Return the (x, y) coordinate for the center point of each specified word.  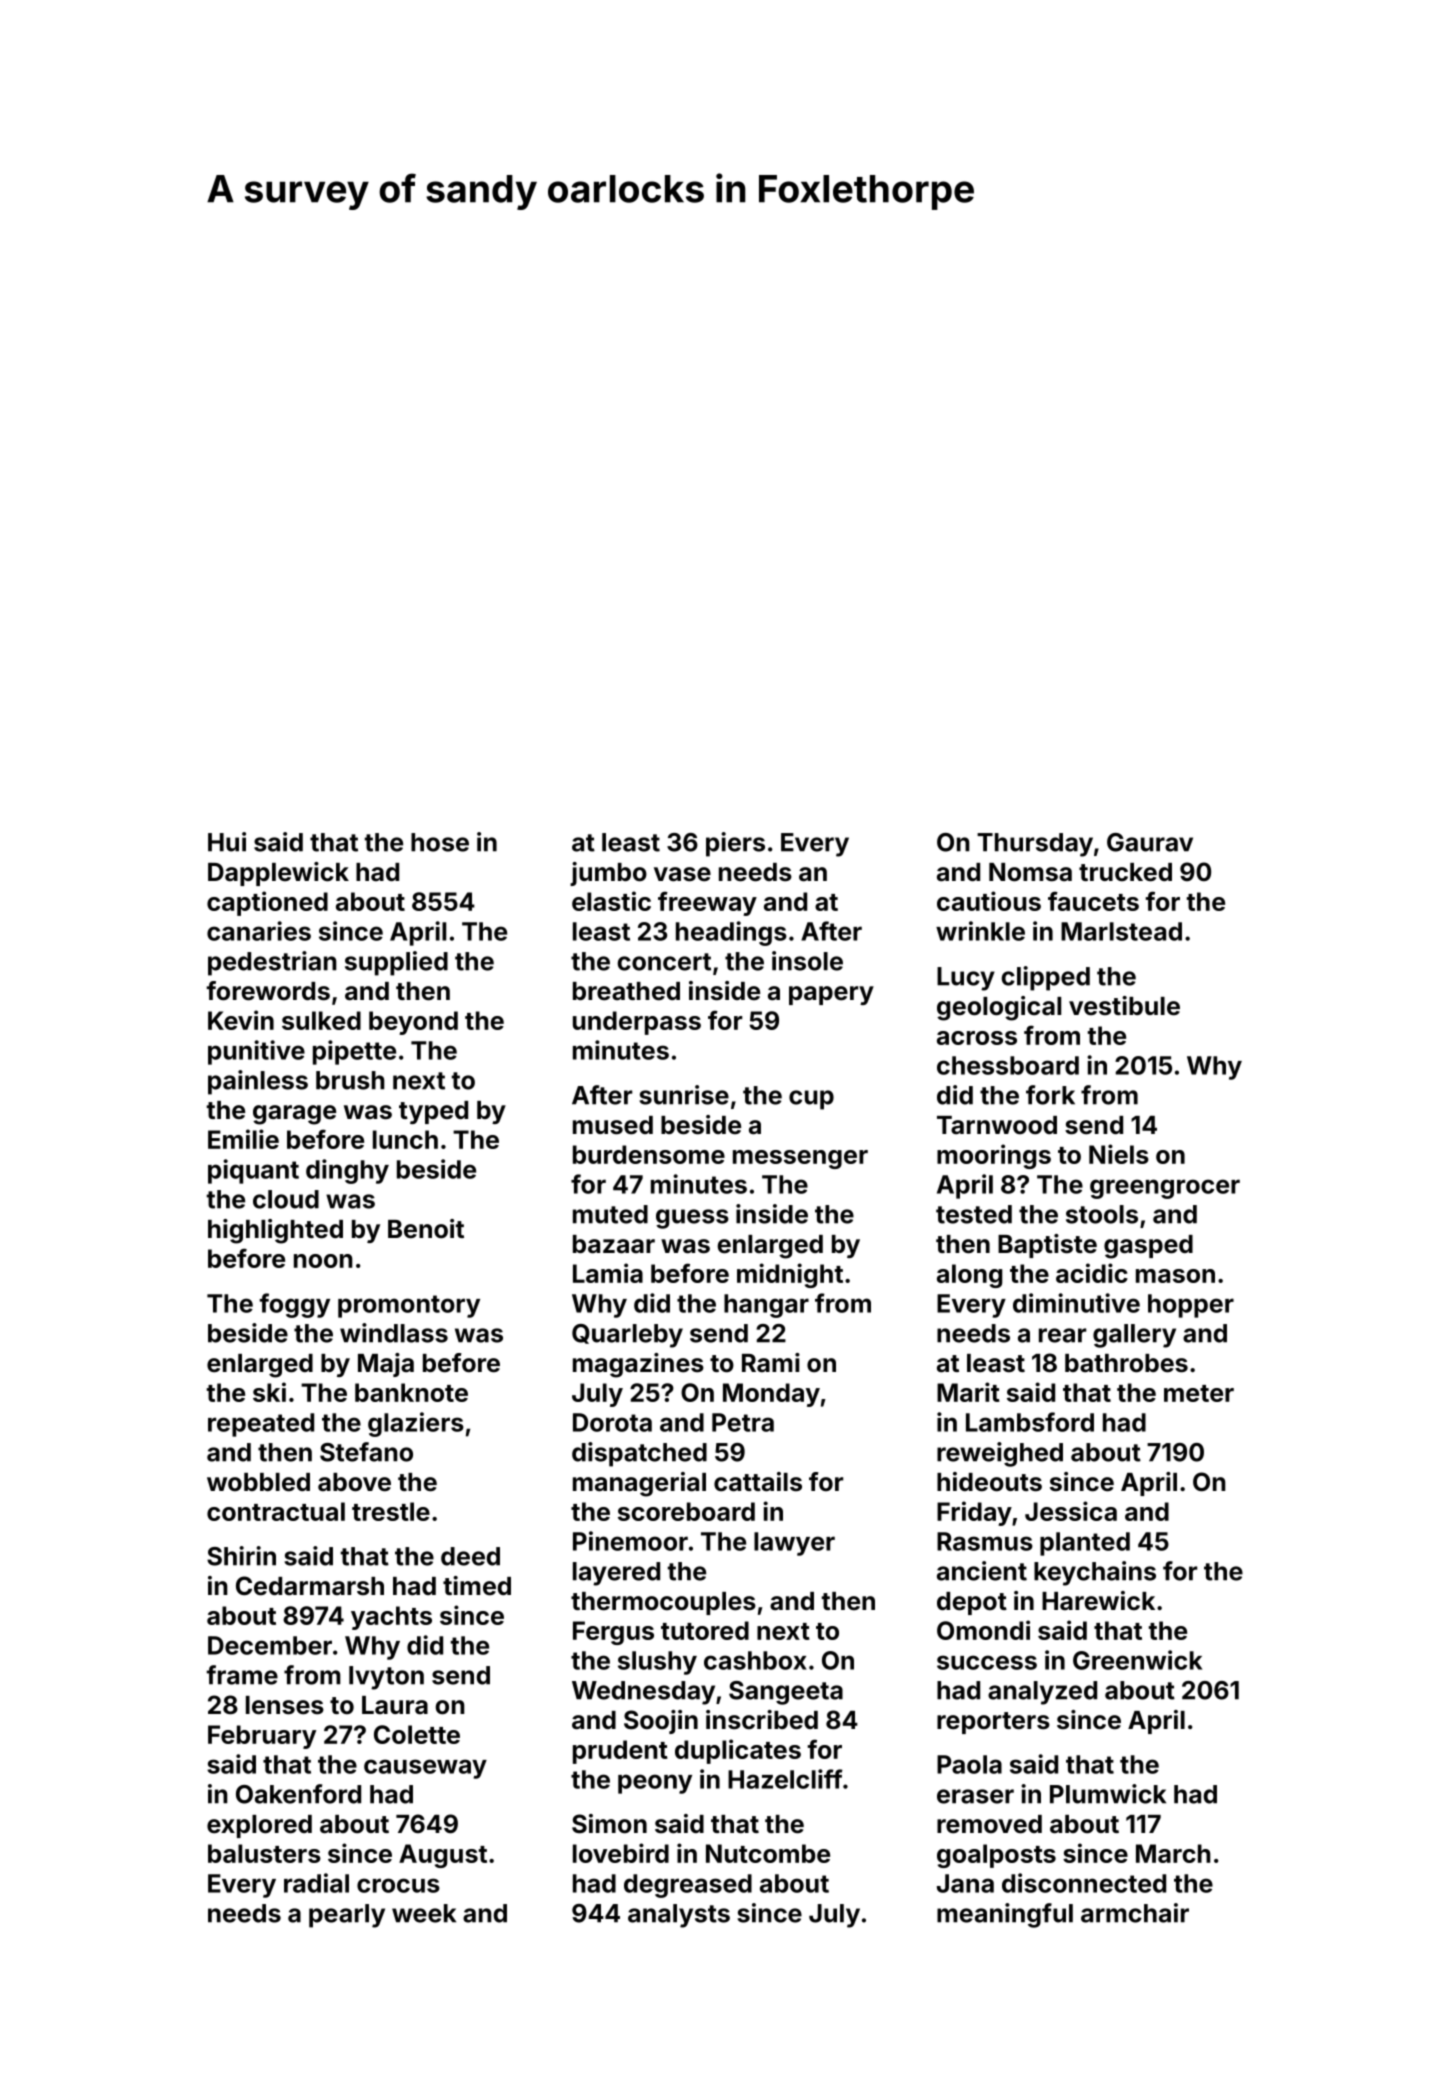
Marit (968, 1392)
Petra (743, 1422)
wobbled (258, 1482)
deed (470, 1556)
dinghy (347, 1171)
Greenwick (1137, 1660)
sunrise (684, 1095)
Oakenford (298, 1794)
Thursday (1035, 845)
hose (440, 842)
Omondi (983, 1630)
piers (735, 844)
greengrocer (1165, 1189)
